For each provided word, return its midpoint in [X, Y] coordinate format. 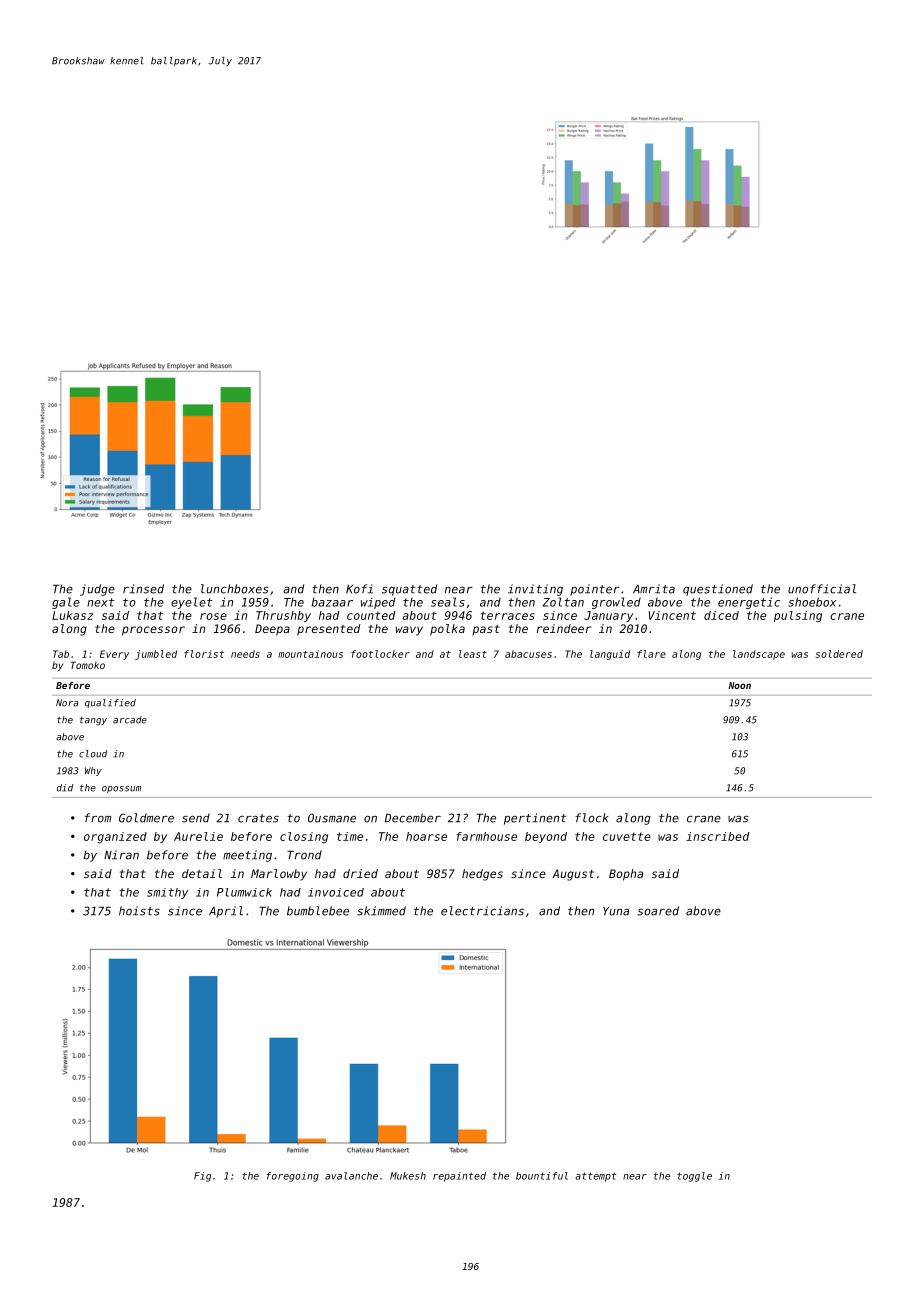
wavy [409, 631]
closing [304, 837]
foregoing [292, 1177]
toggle [694, 1177]
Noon [739, 685]
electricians [482, 911]
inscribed [718, 836]
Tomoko [88, 665]
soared [658, 911]
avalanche [351, 1176]
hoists [139, 911]
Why [93, 771]
